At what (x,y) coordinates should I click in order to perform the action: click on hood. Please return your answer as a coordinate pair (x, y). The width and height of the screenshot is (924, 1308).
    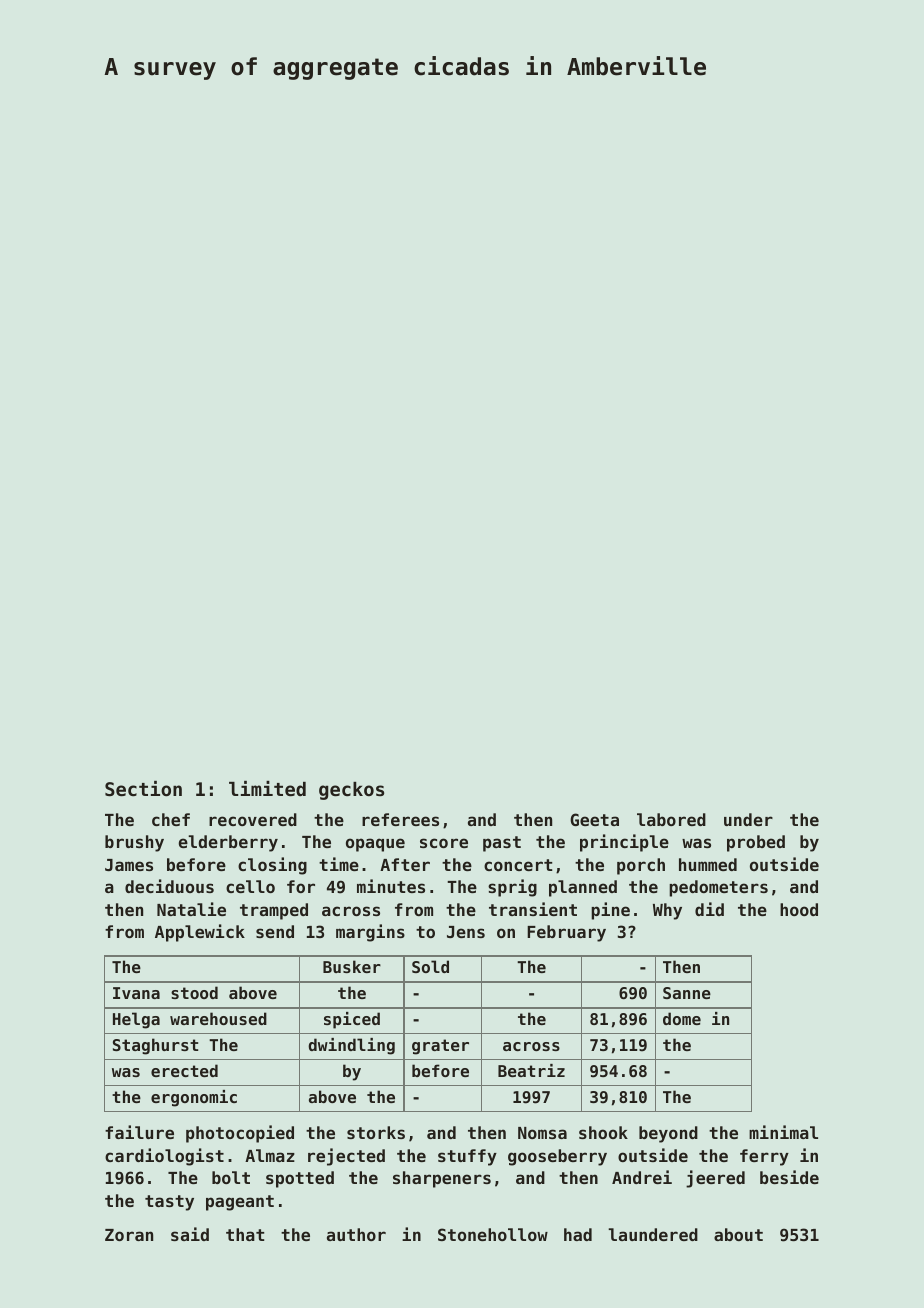
    Looking at the image, I should click on (799, 909).
